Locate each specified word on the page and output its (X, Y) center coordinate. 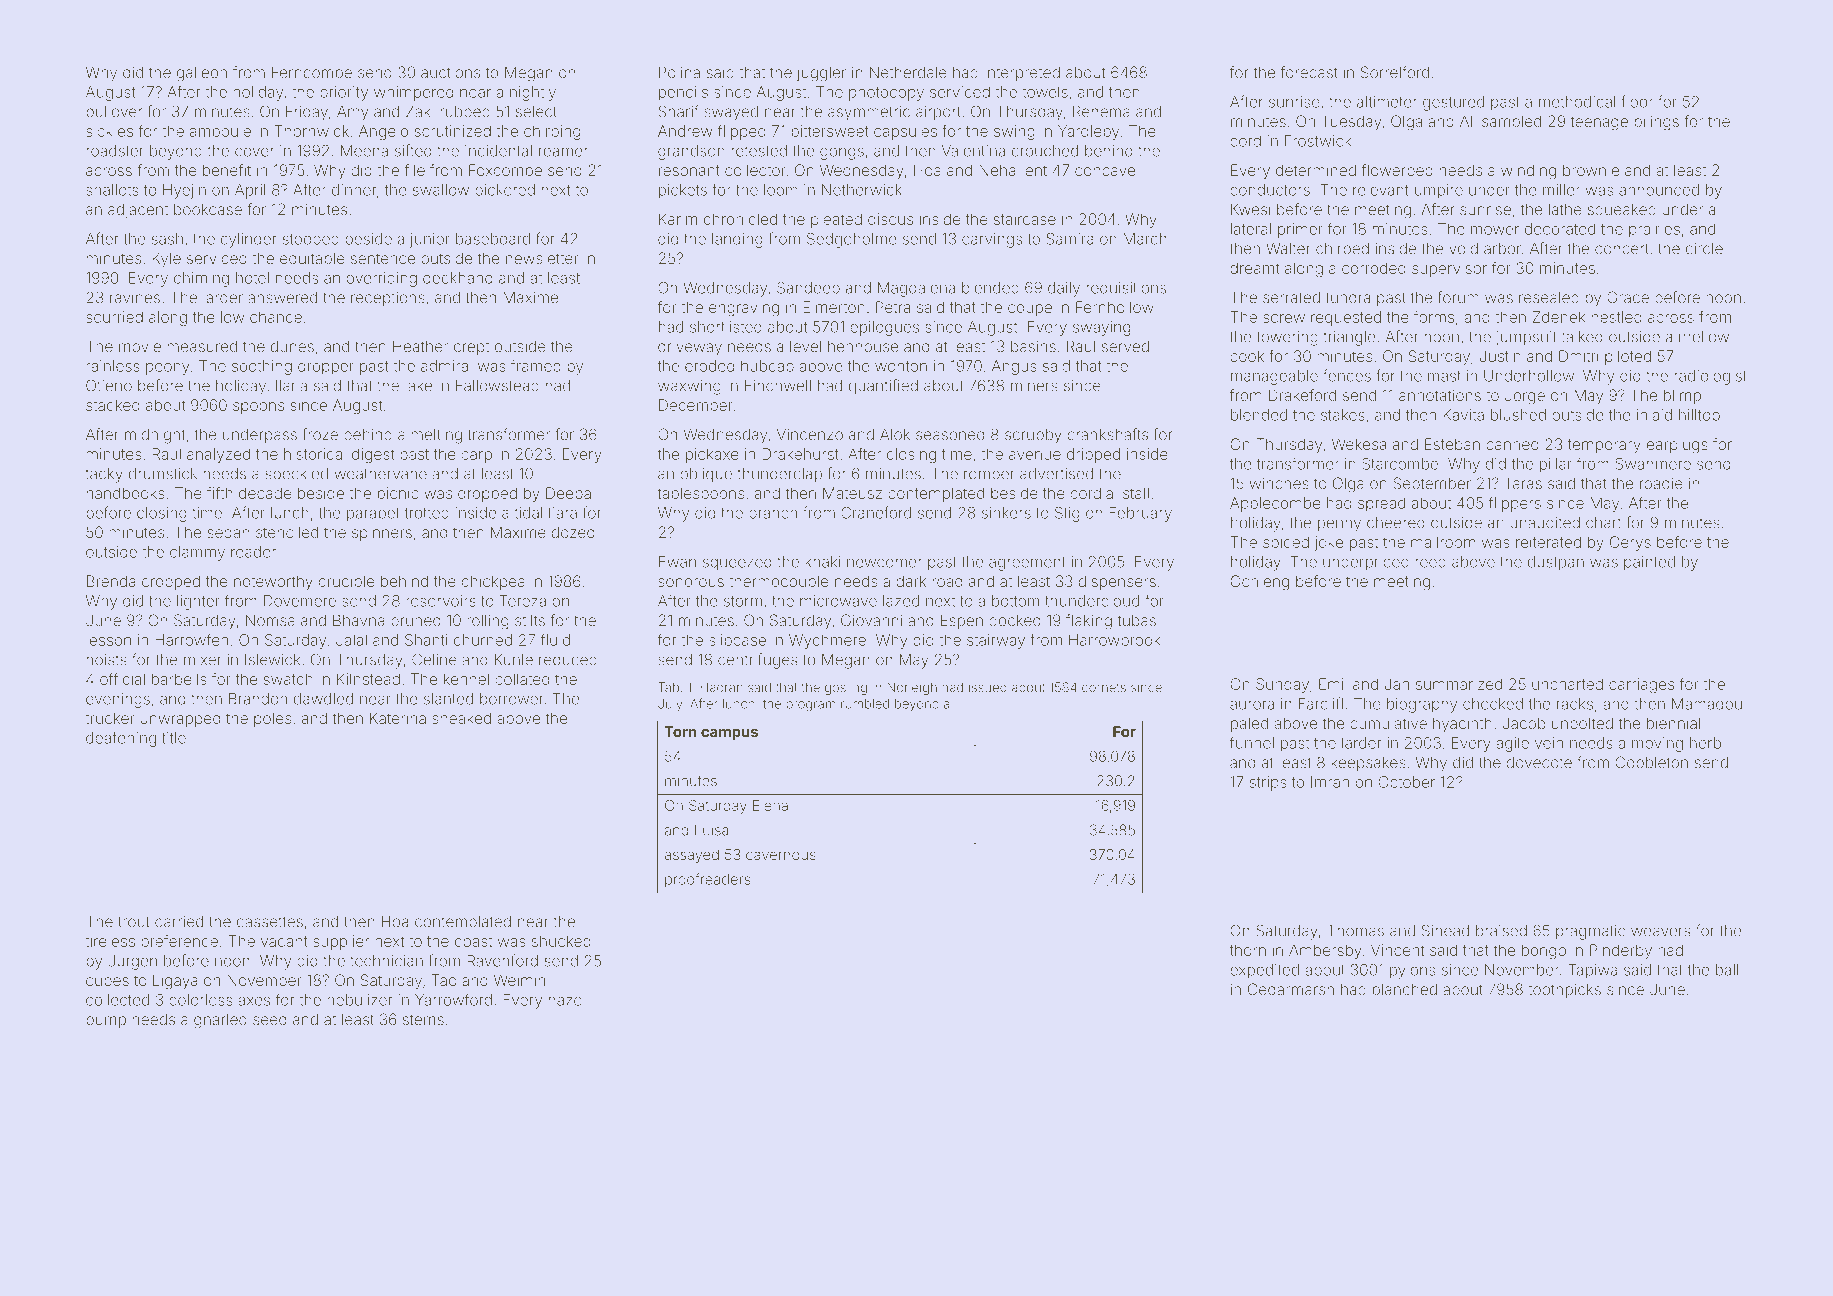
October (1407, 782)
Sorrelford (1395, 72)
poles (272, 719)
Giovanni (871, 620)
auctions (450, 72)
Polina (679, 72)
